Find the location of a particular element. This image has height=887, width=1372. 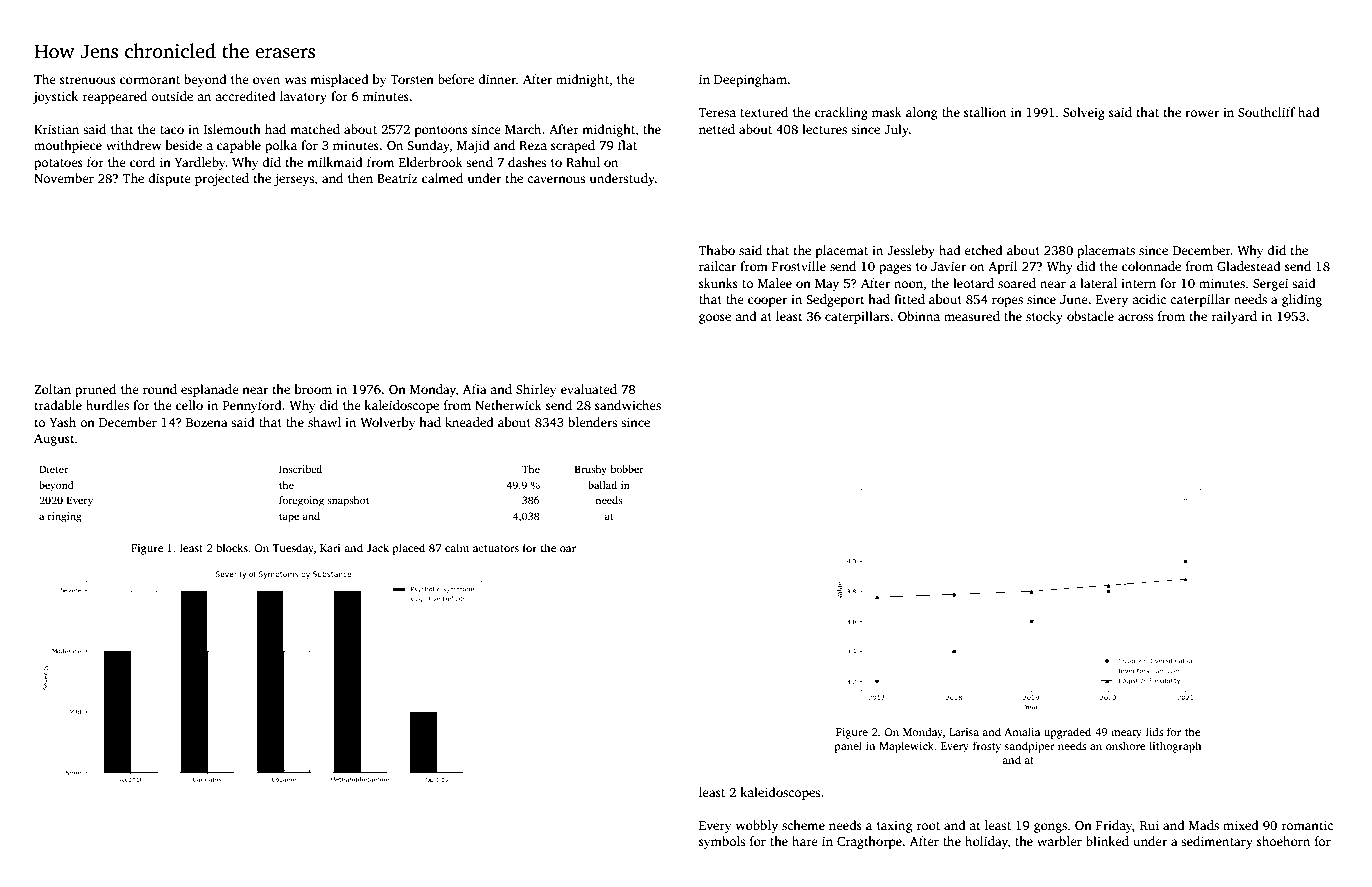

obstacle is located at coordinates (1090, 316).
